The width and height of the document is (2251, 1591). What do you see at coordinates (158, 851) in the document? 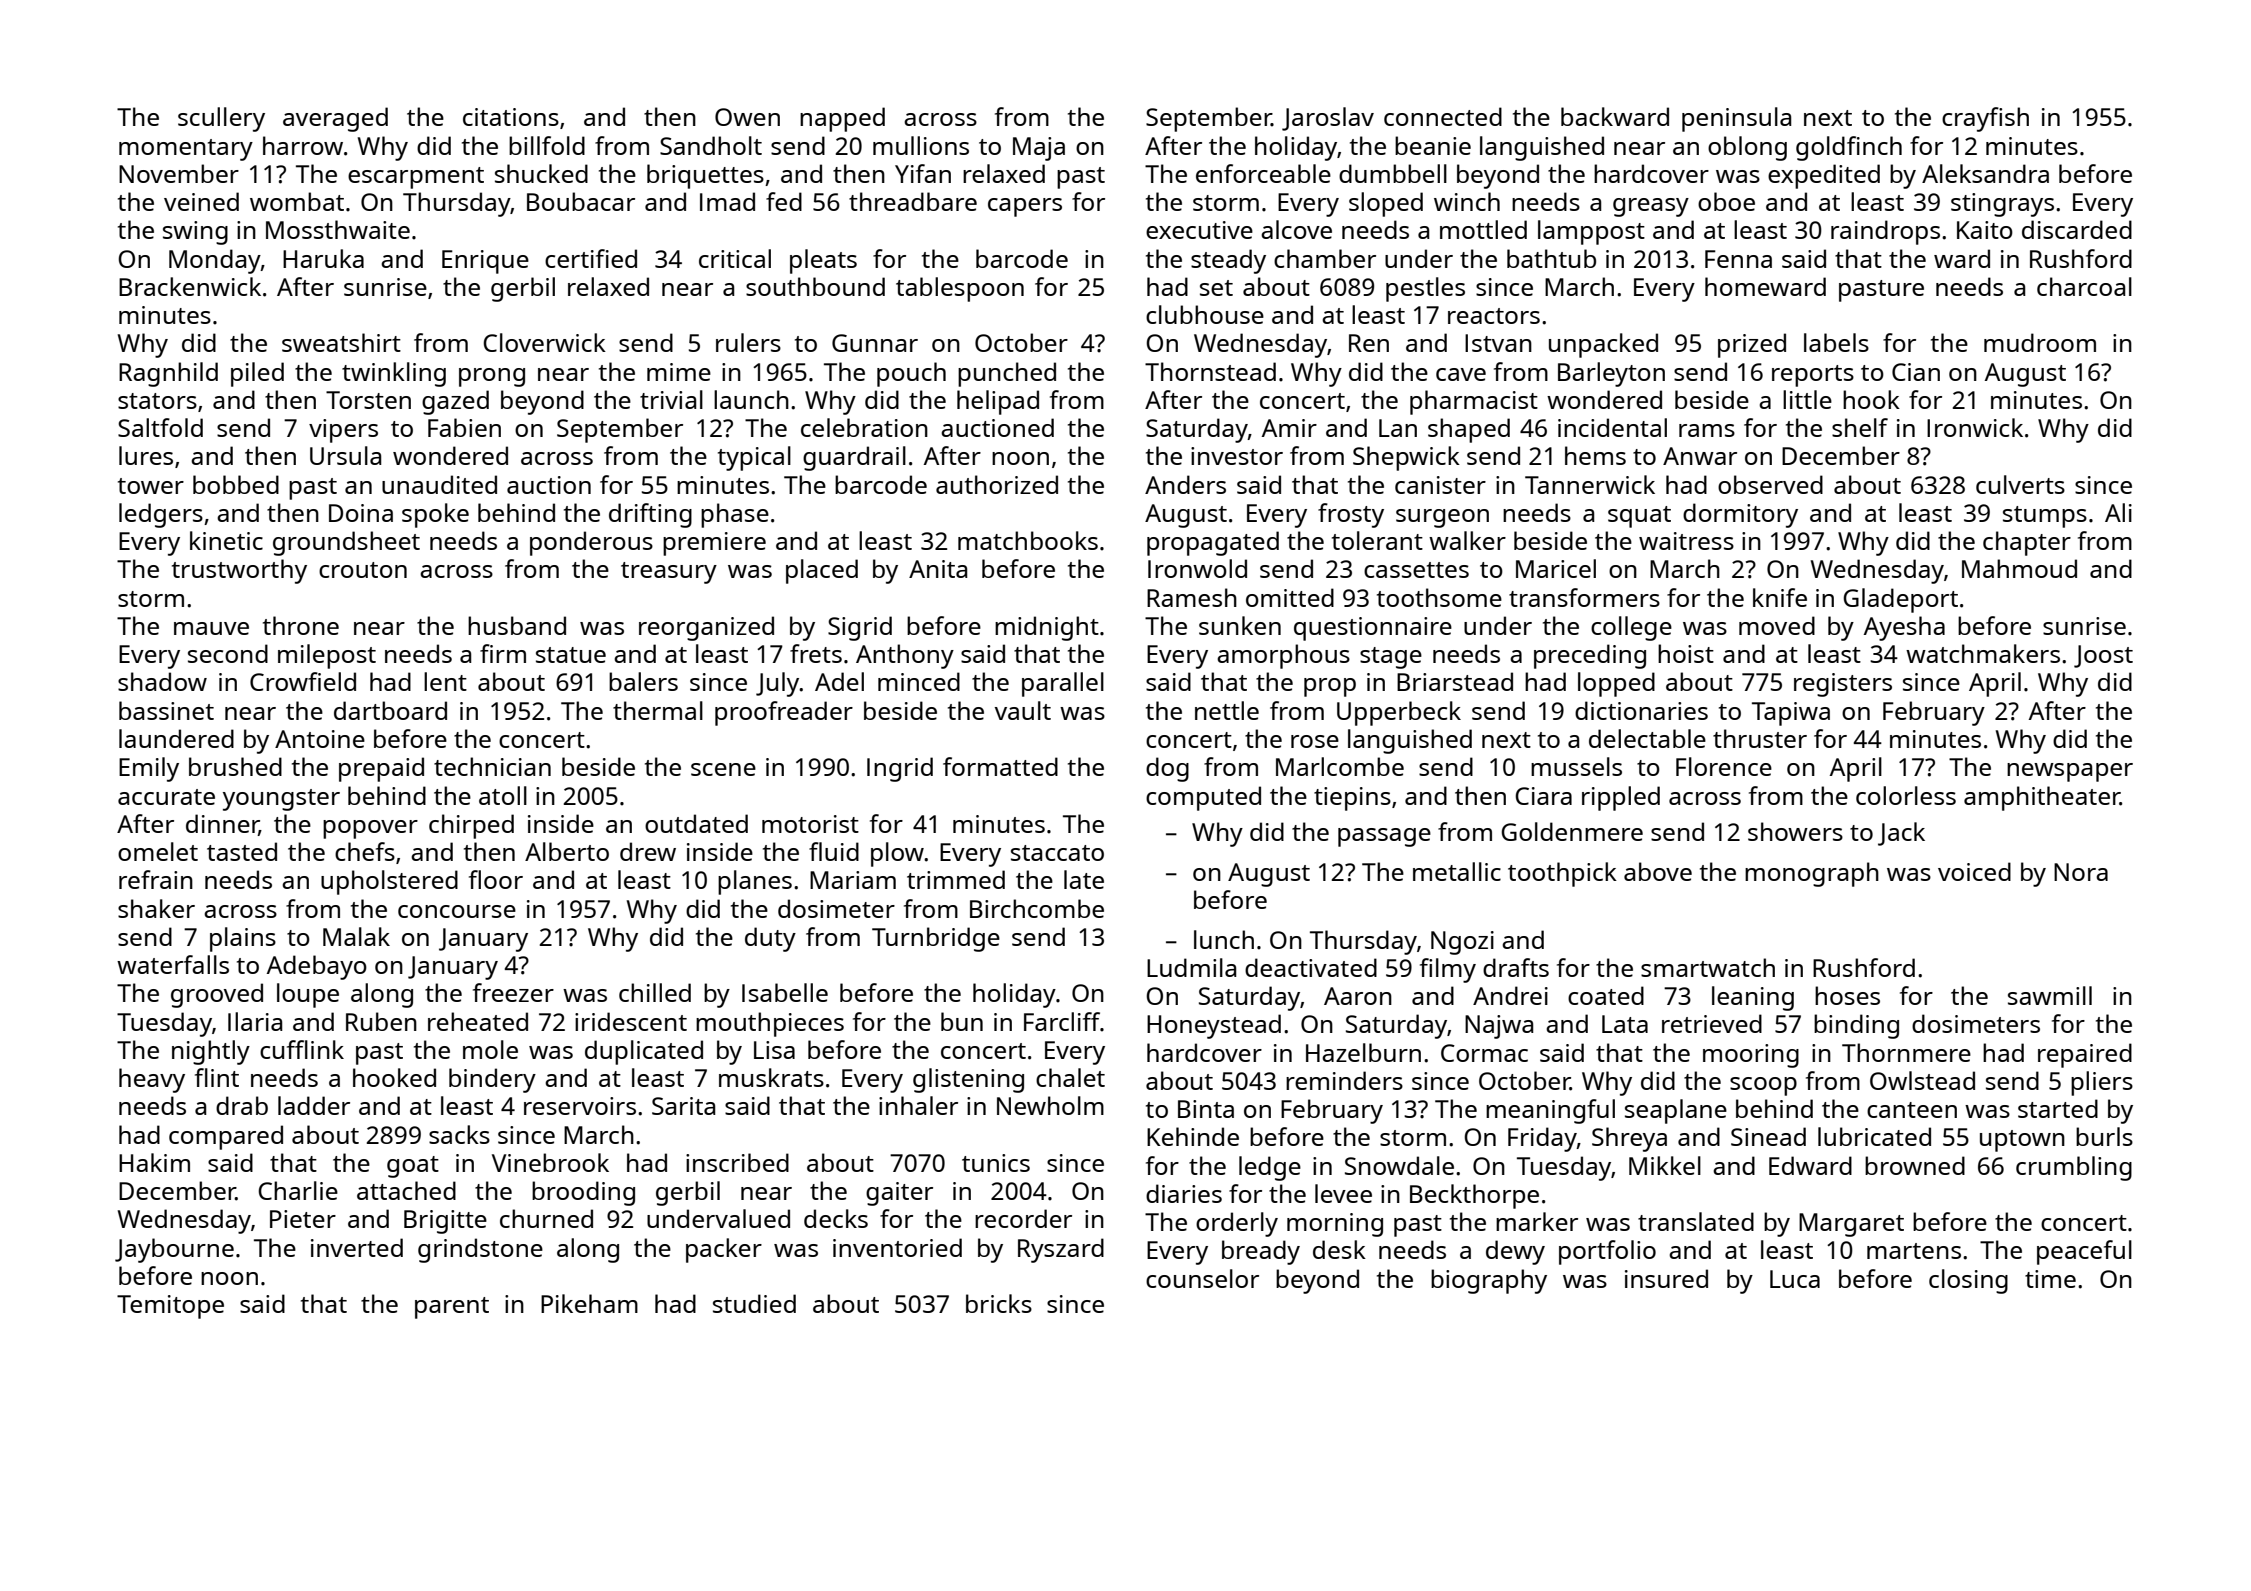
I see `omelet` at bounding box center [158, 851].
